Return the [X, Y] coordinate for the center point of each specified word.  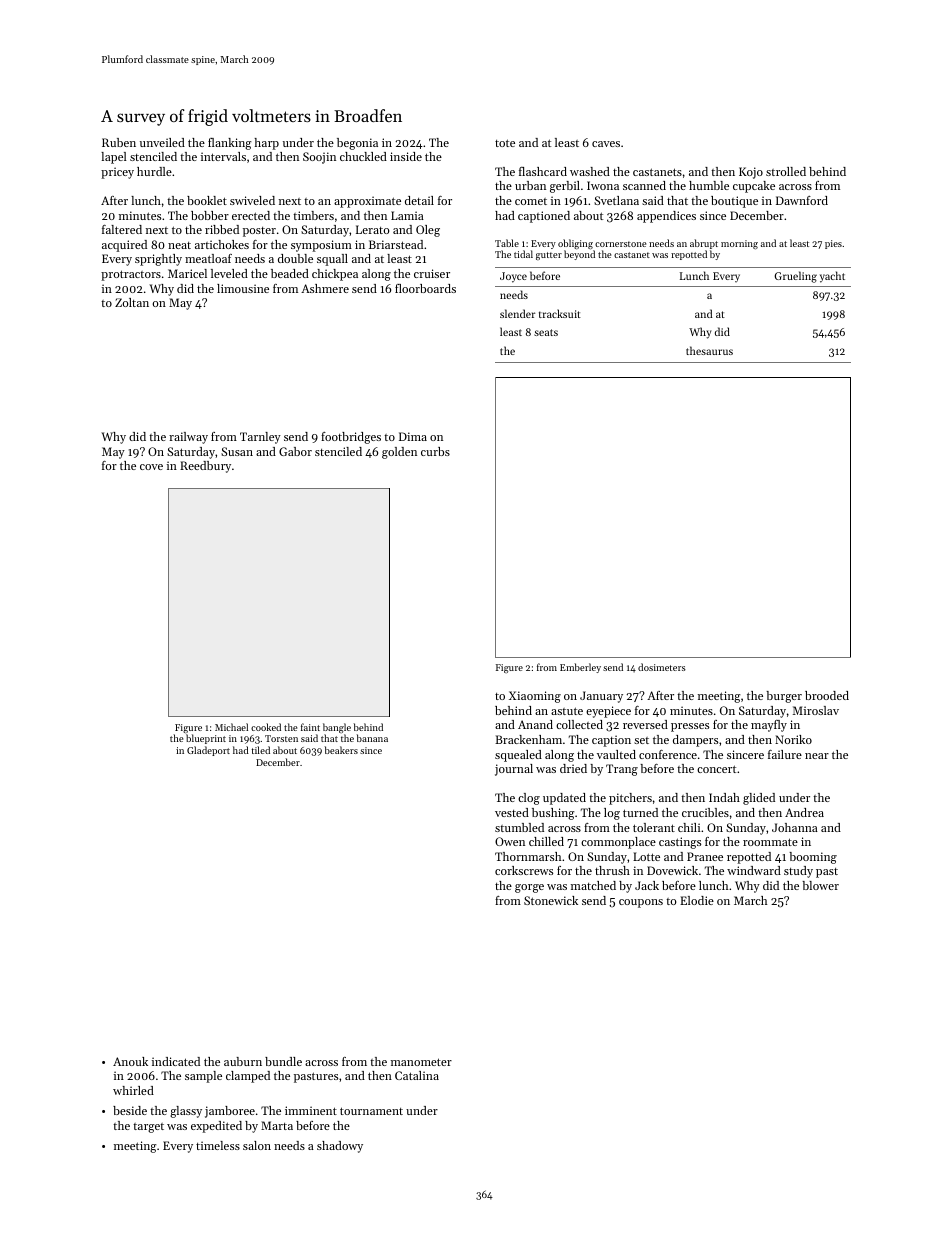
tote [505, 143]
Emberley [580, 668]
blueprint [206, 739]
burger [784, 697]
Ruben [119, 142]
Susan [237, 451]
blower [820, 885]
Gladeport [208, 751]
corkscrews [524, 870]
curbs [435, 451]
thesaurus [709, 350]
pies [833, 244]
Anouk [130, 1061]
